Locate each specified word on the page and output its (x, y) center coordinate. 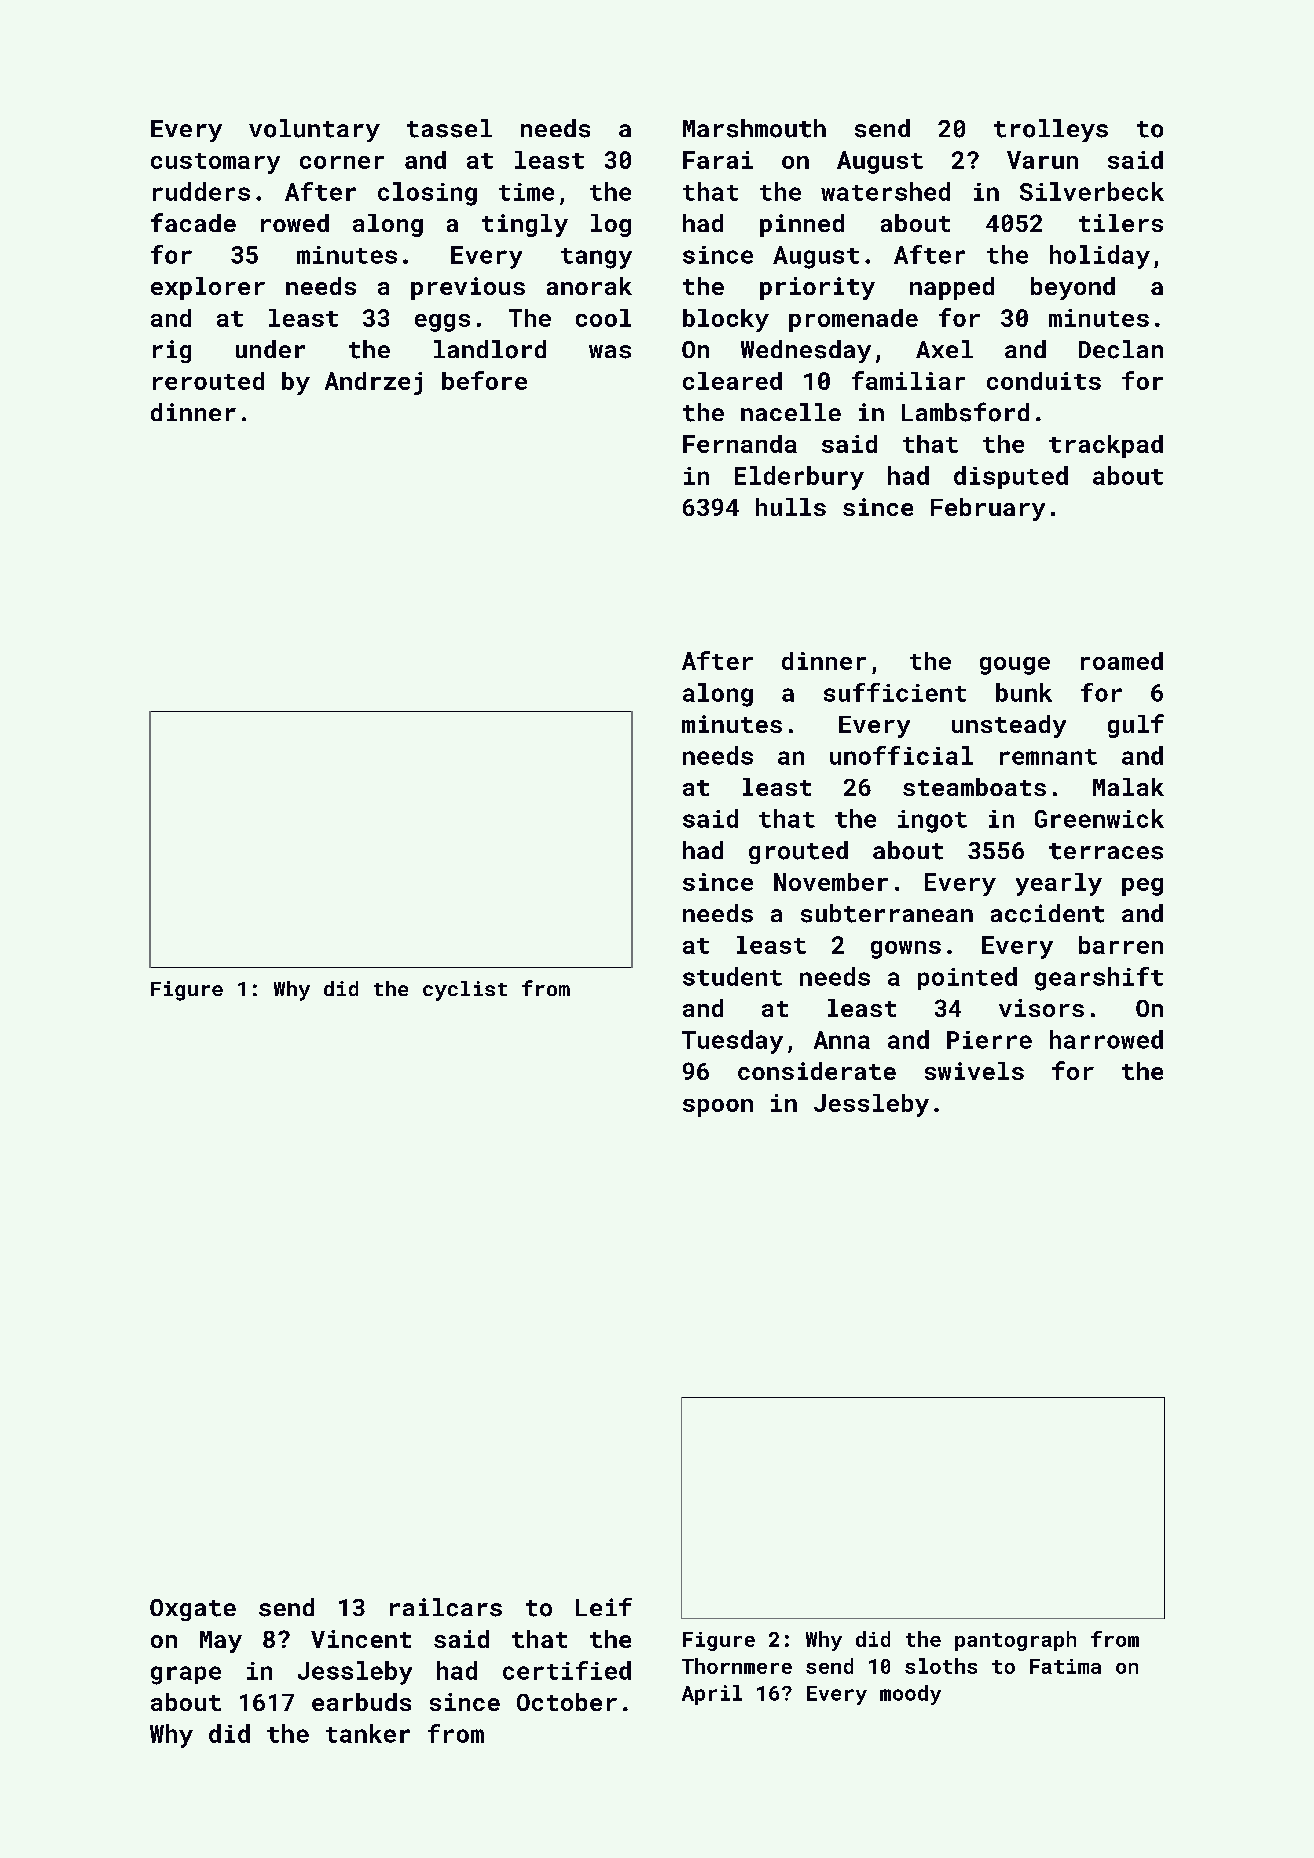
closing (427, 194)
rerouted (208, 381)
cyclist (465, 991)
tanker (368, 1733)
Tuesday (732, 1042)
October (567, 1702)
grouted (798, 852)
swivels (974, 1071)
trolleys (1051, 130)
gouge (1015, 666)
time (526, 192)
